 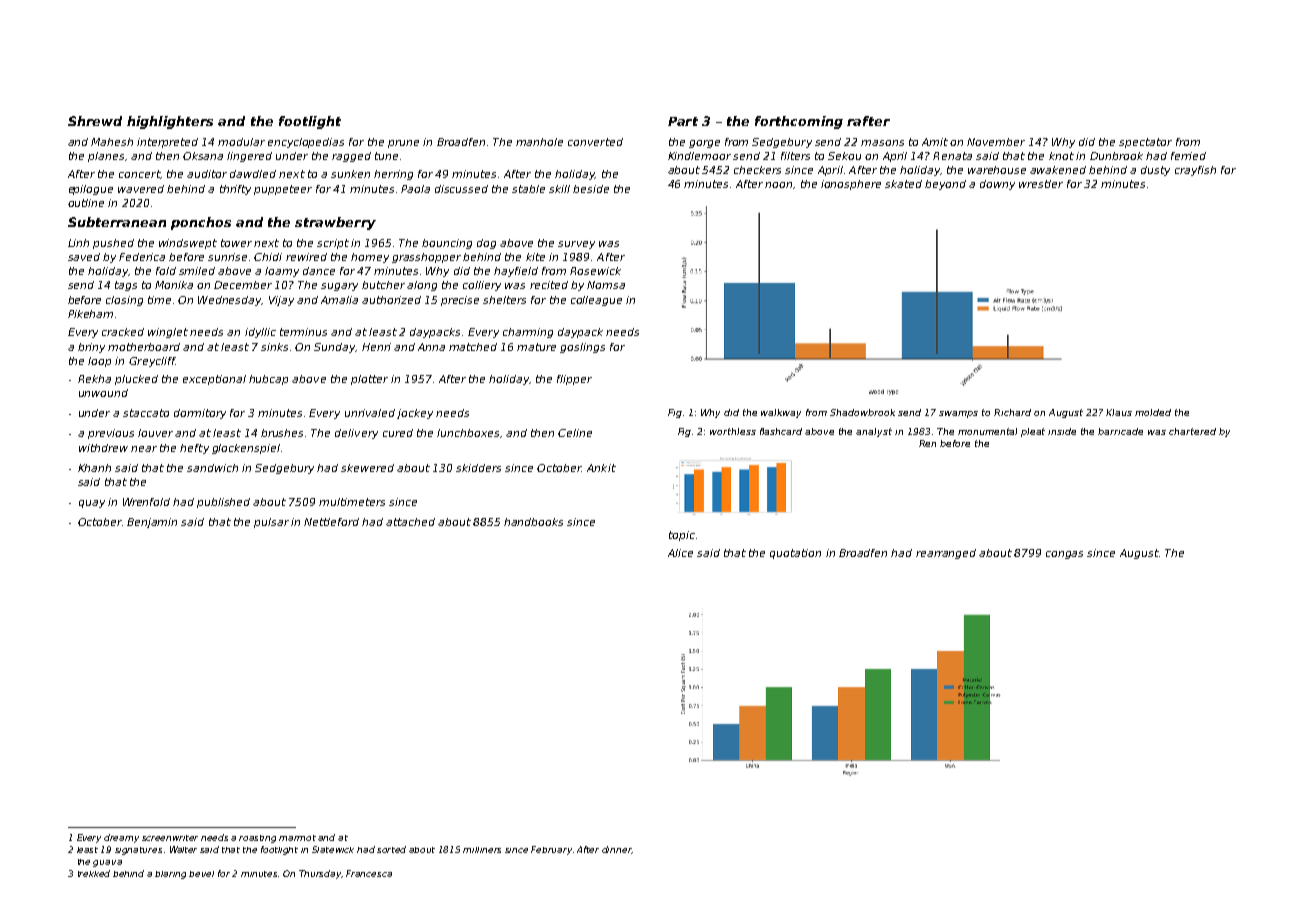 What do you see at coordinates (1145, 143) in the document?
I see `spectator` at bounding box center [1145, 143].
